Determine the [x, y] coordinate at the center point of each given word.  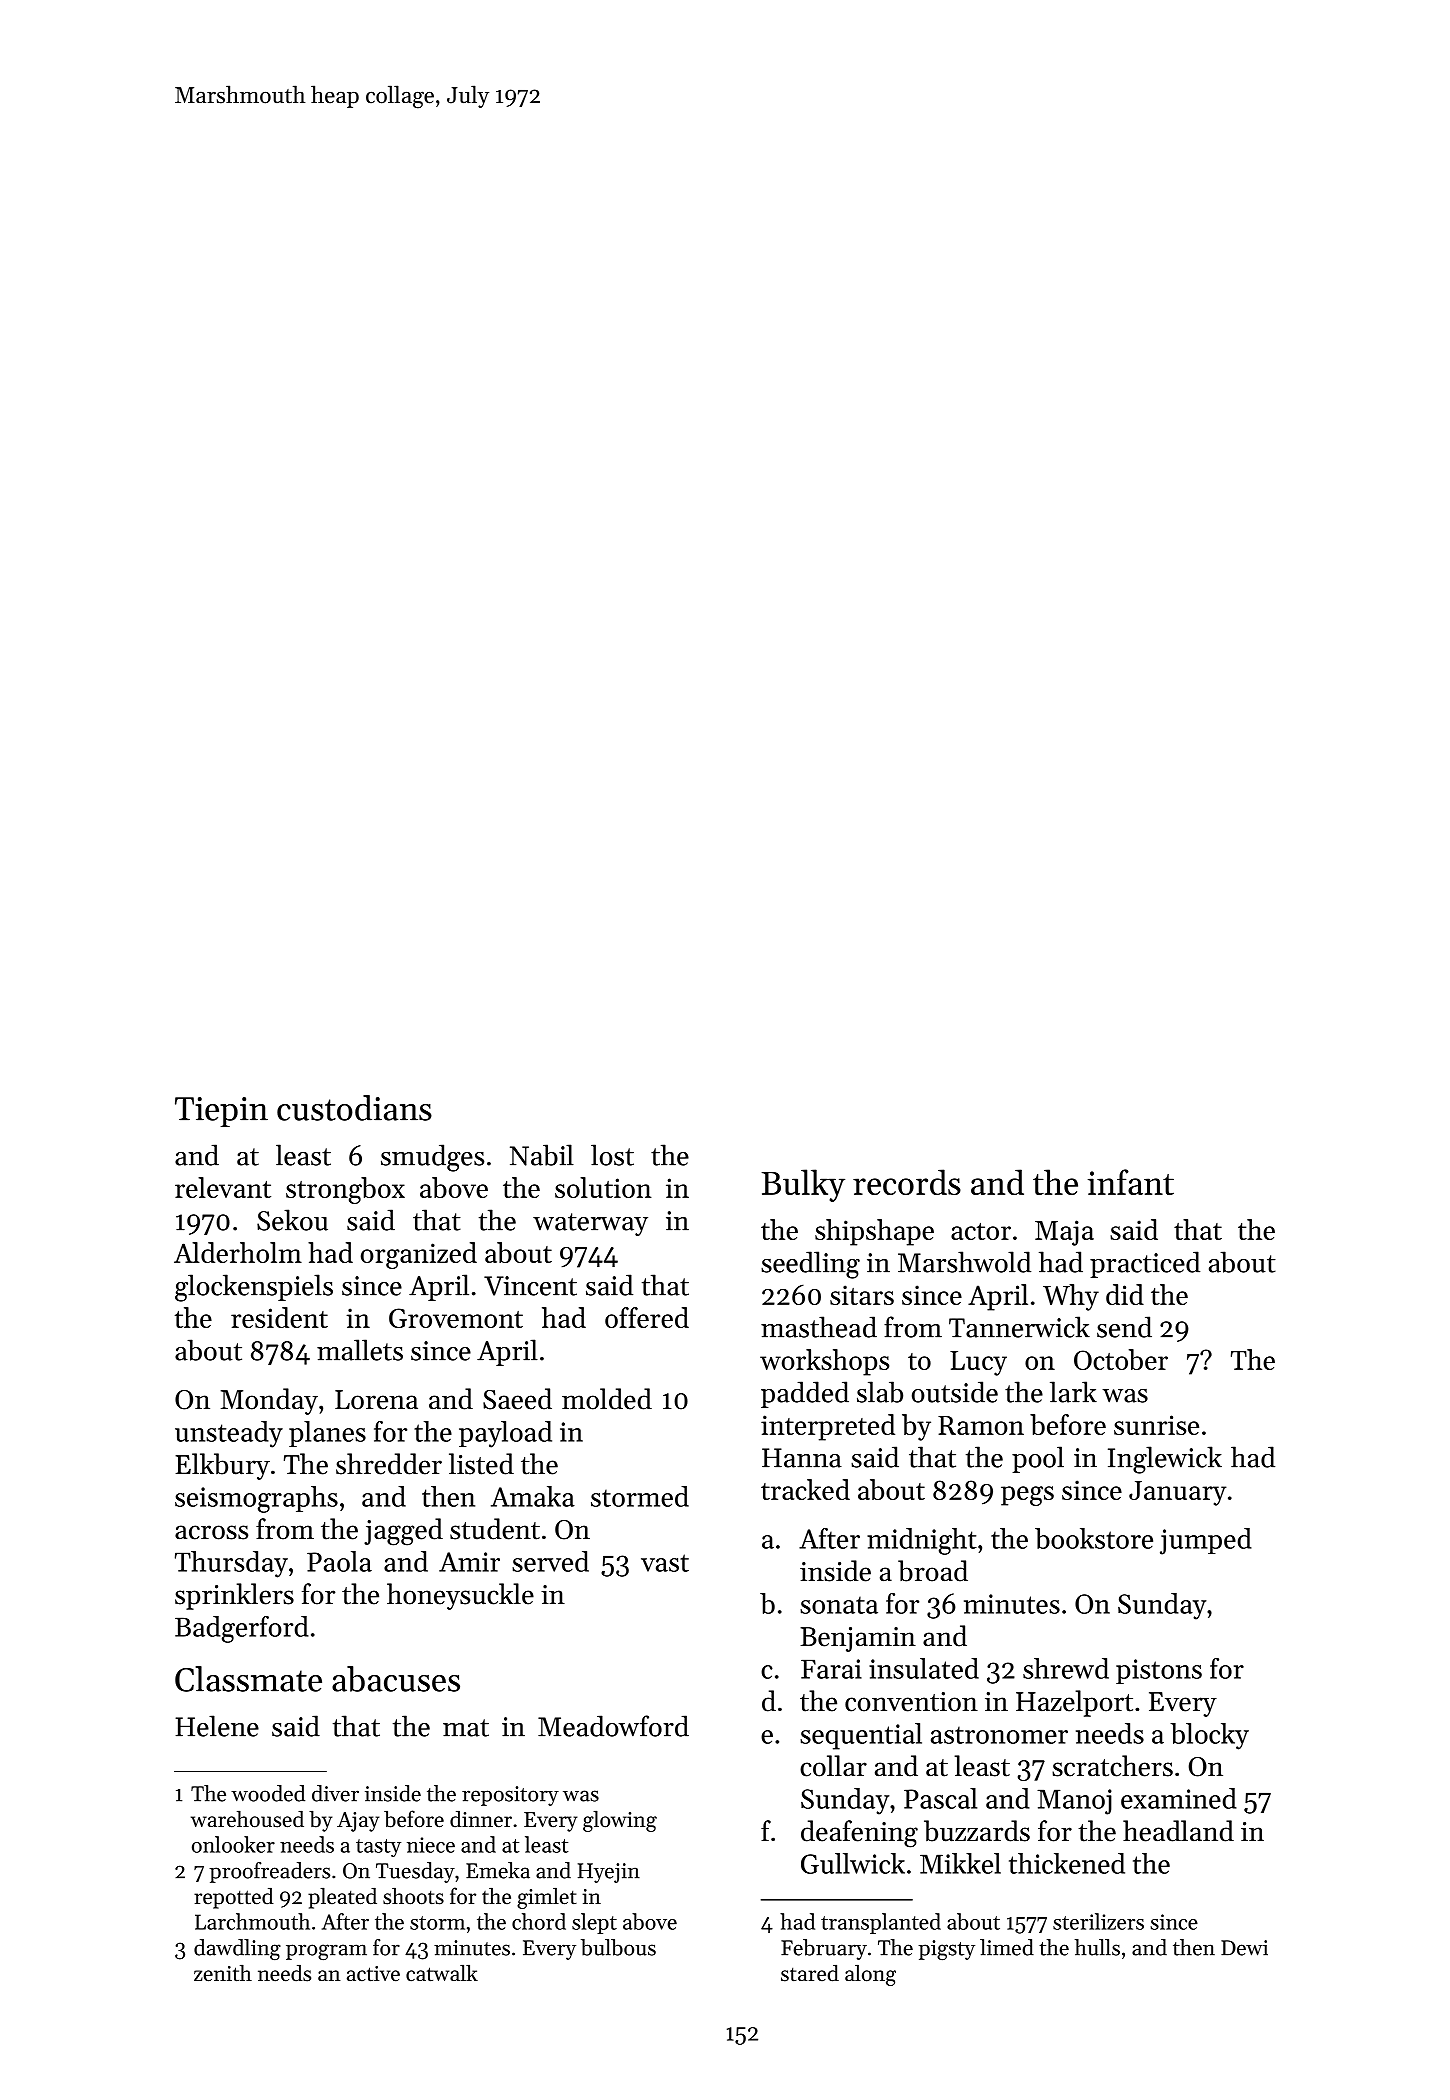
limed [1007, 1947]
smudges [432, 1158]
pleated [342, 1898]
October [1121, 1359]
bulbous [618, 1947]
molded [607, 1399]
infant [1131, 1182]
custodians [354, 1108]
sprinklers [234, 1596]
